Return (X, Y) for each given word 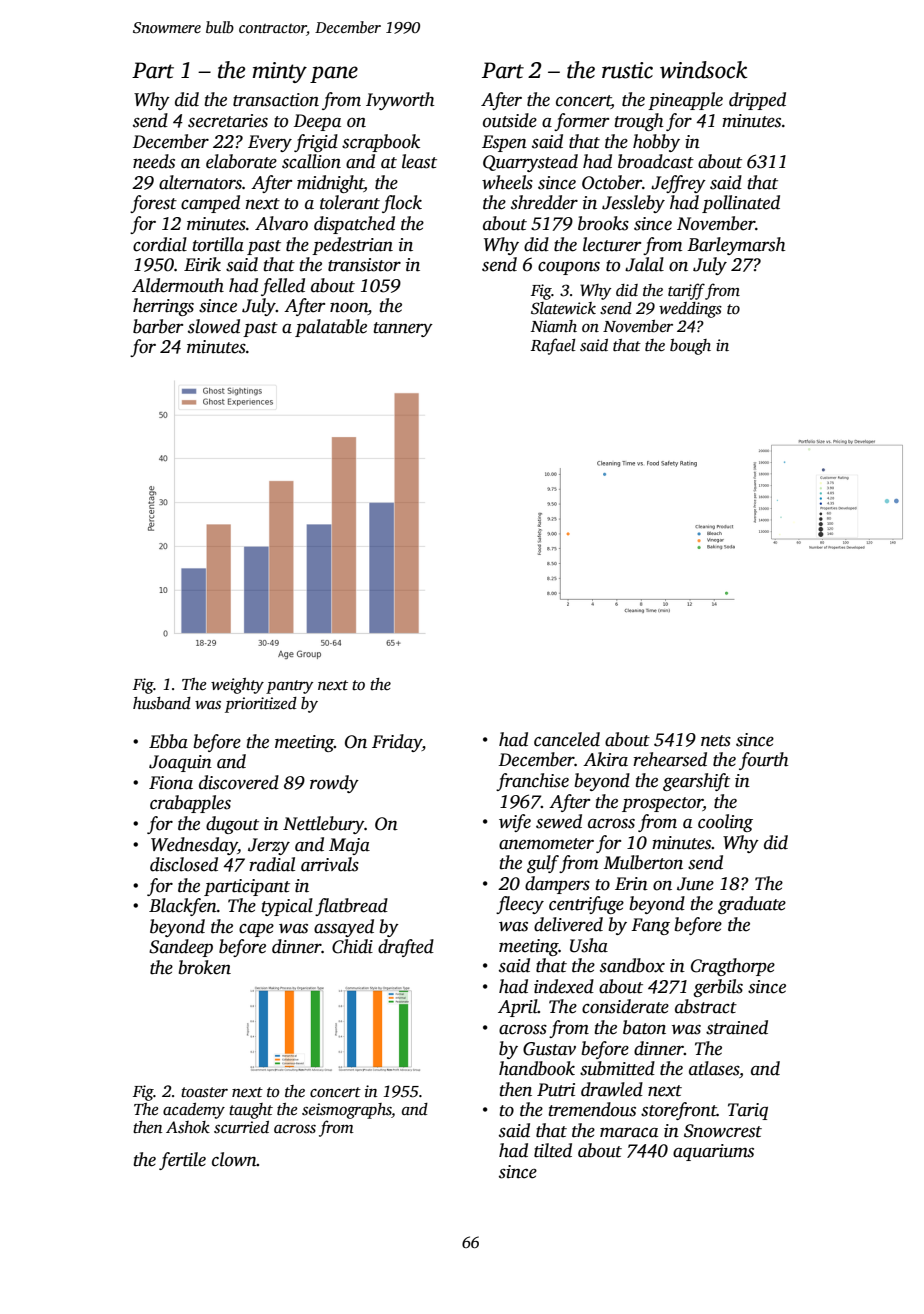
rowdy (334, 784)
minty (279, 72)
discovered (239, 782)
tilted (553, 1150)
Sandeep (181, 948)
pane (334, 74)
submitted (617, 1068)
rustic (627, 70)
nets (716, 741)
